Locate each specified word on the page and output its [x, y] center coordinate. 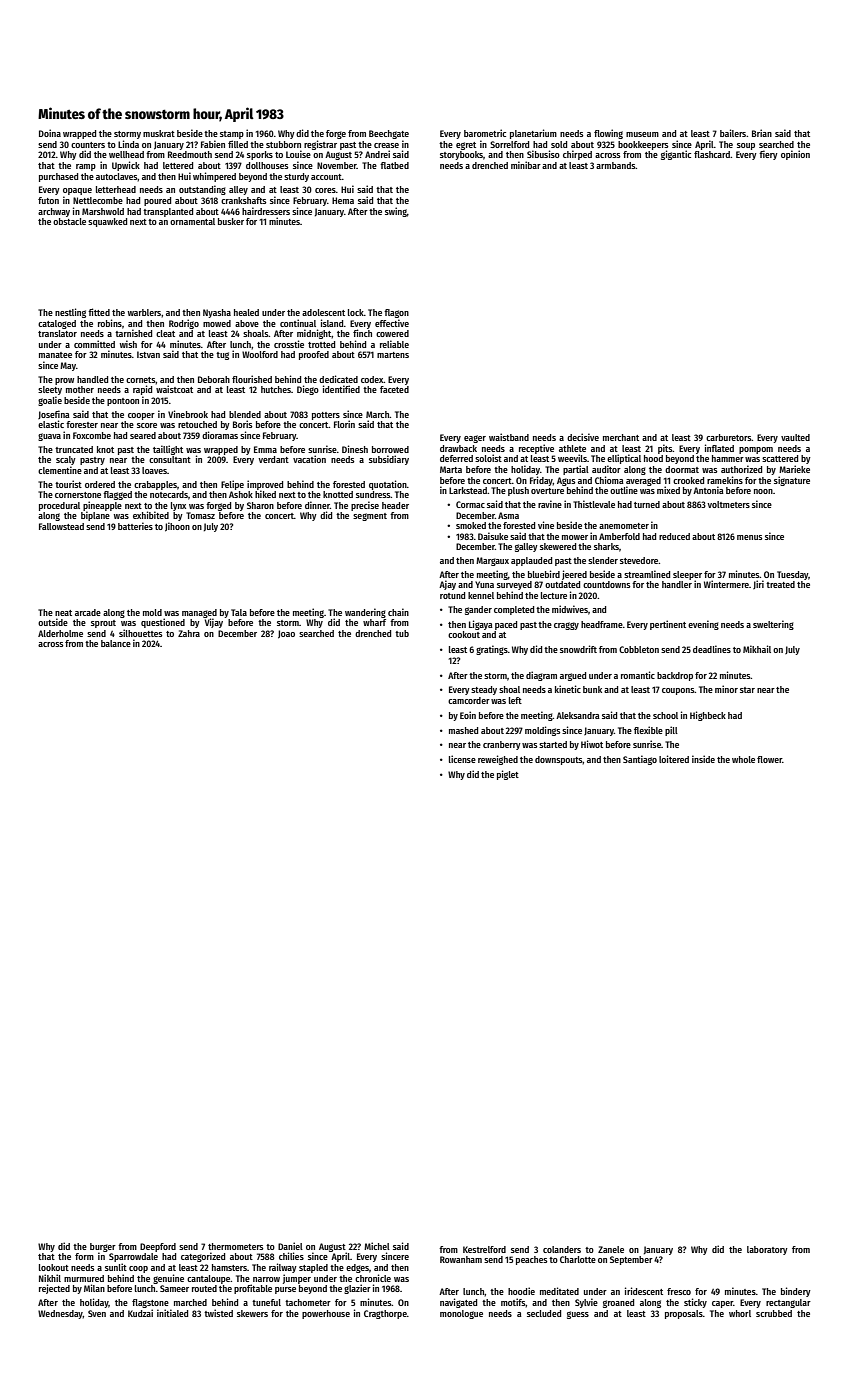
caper [722, 1304]
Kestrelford [484, 1249]
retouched [197, 424]
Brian [762, 133]
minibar [526, 165]
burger [103, 1247]
